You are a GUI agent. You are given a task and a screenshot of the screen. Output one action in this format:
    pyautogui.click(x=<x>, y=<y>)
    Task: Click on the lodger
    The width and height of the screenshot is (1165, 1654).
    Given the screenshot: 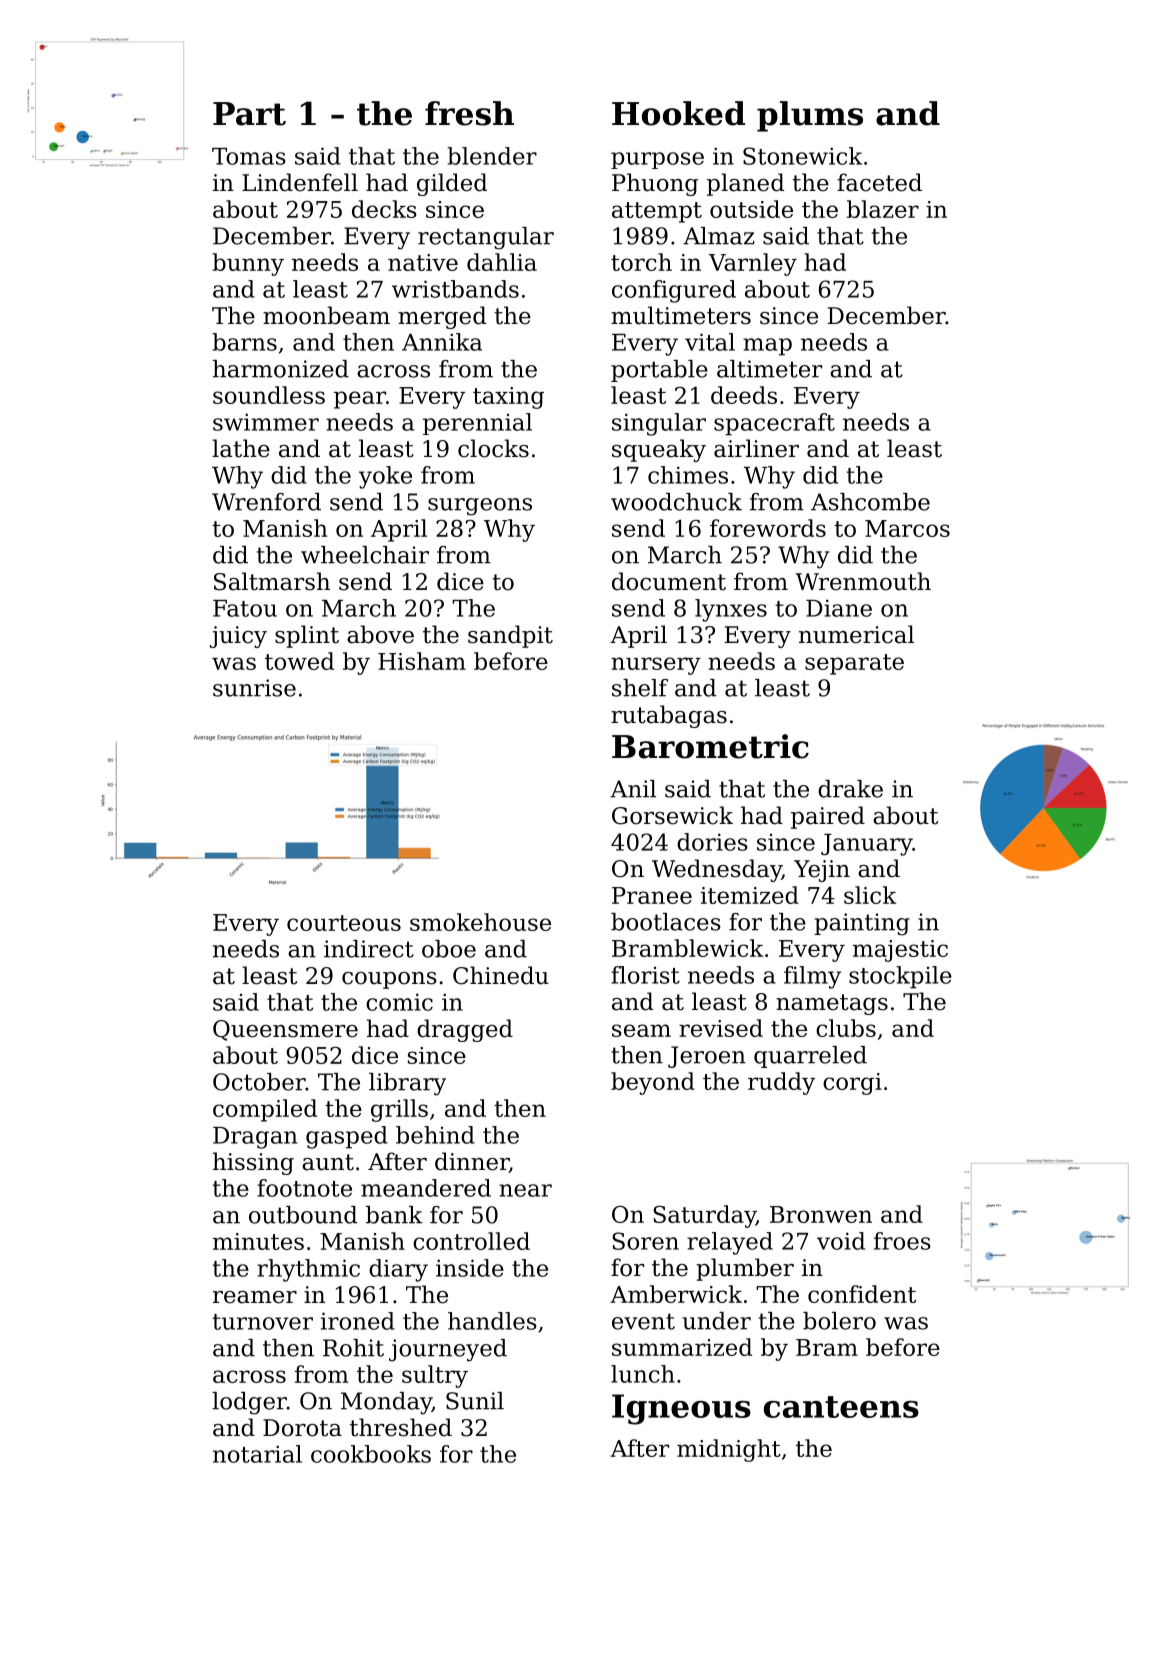 What is the action you would take?
    pyautogui.click(x=249, y=1403)
